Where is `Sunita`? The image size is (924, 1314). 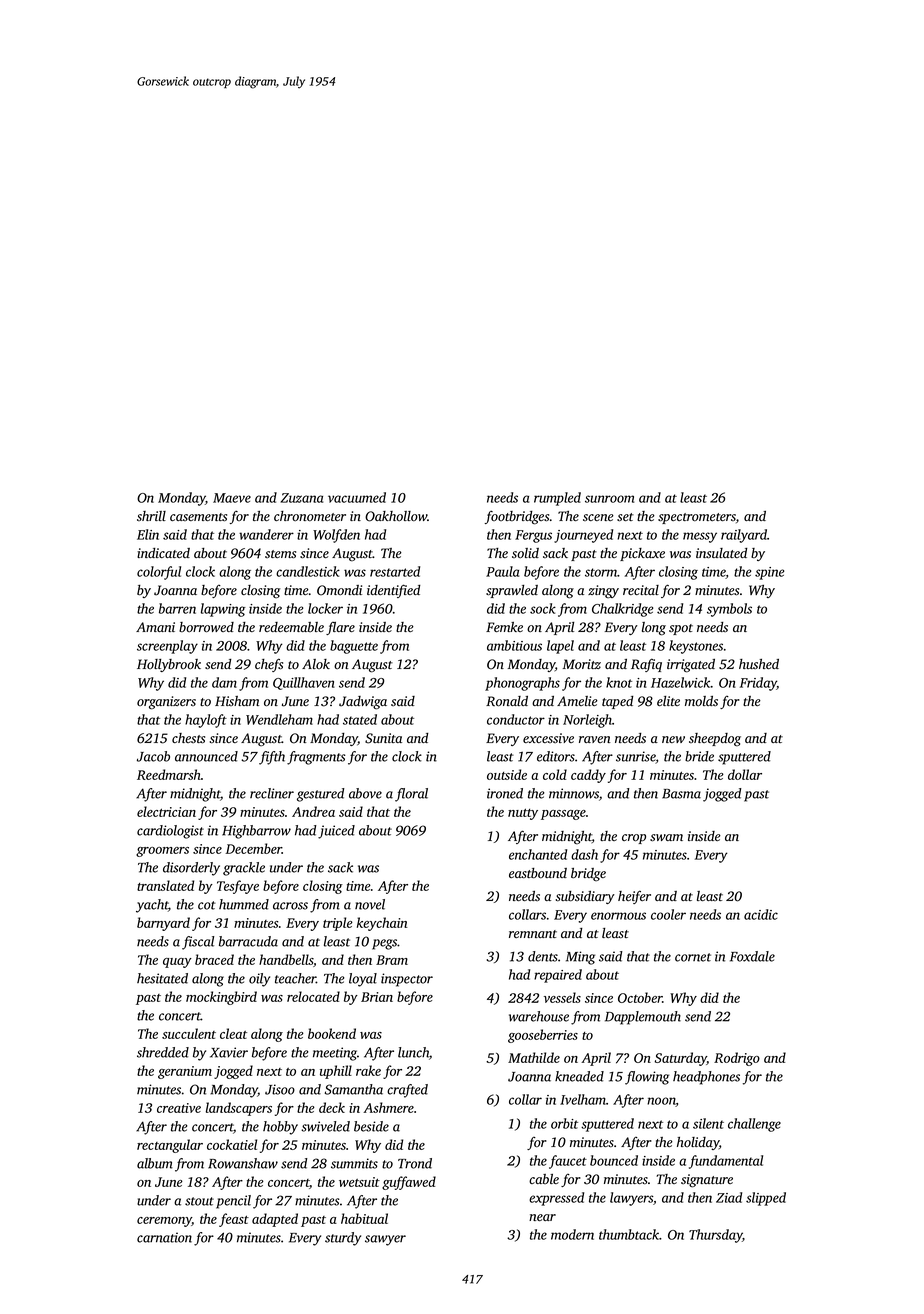 Sunita is located at coordinates (383, 738).
